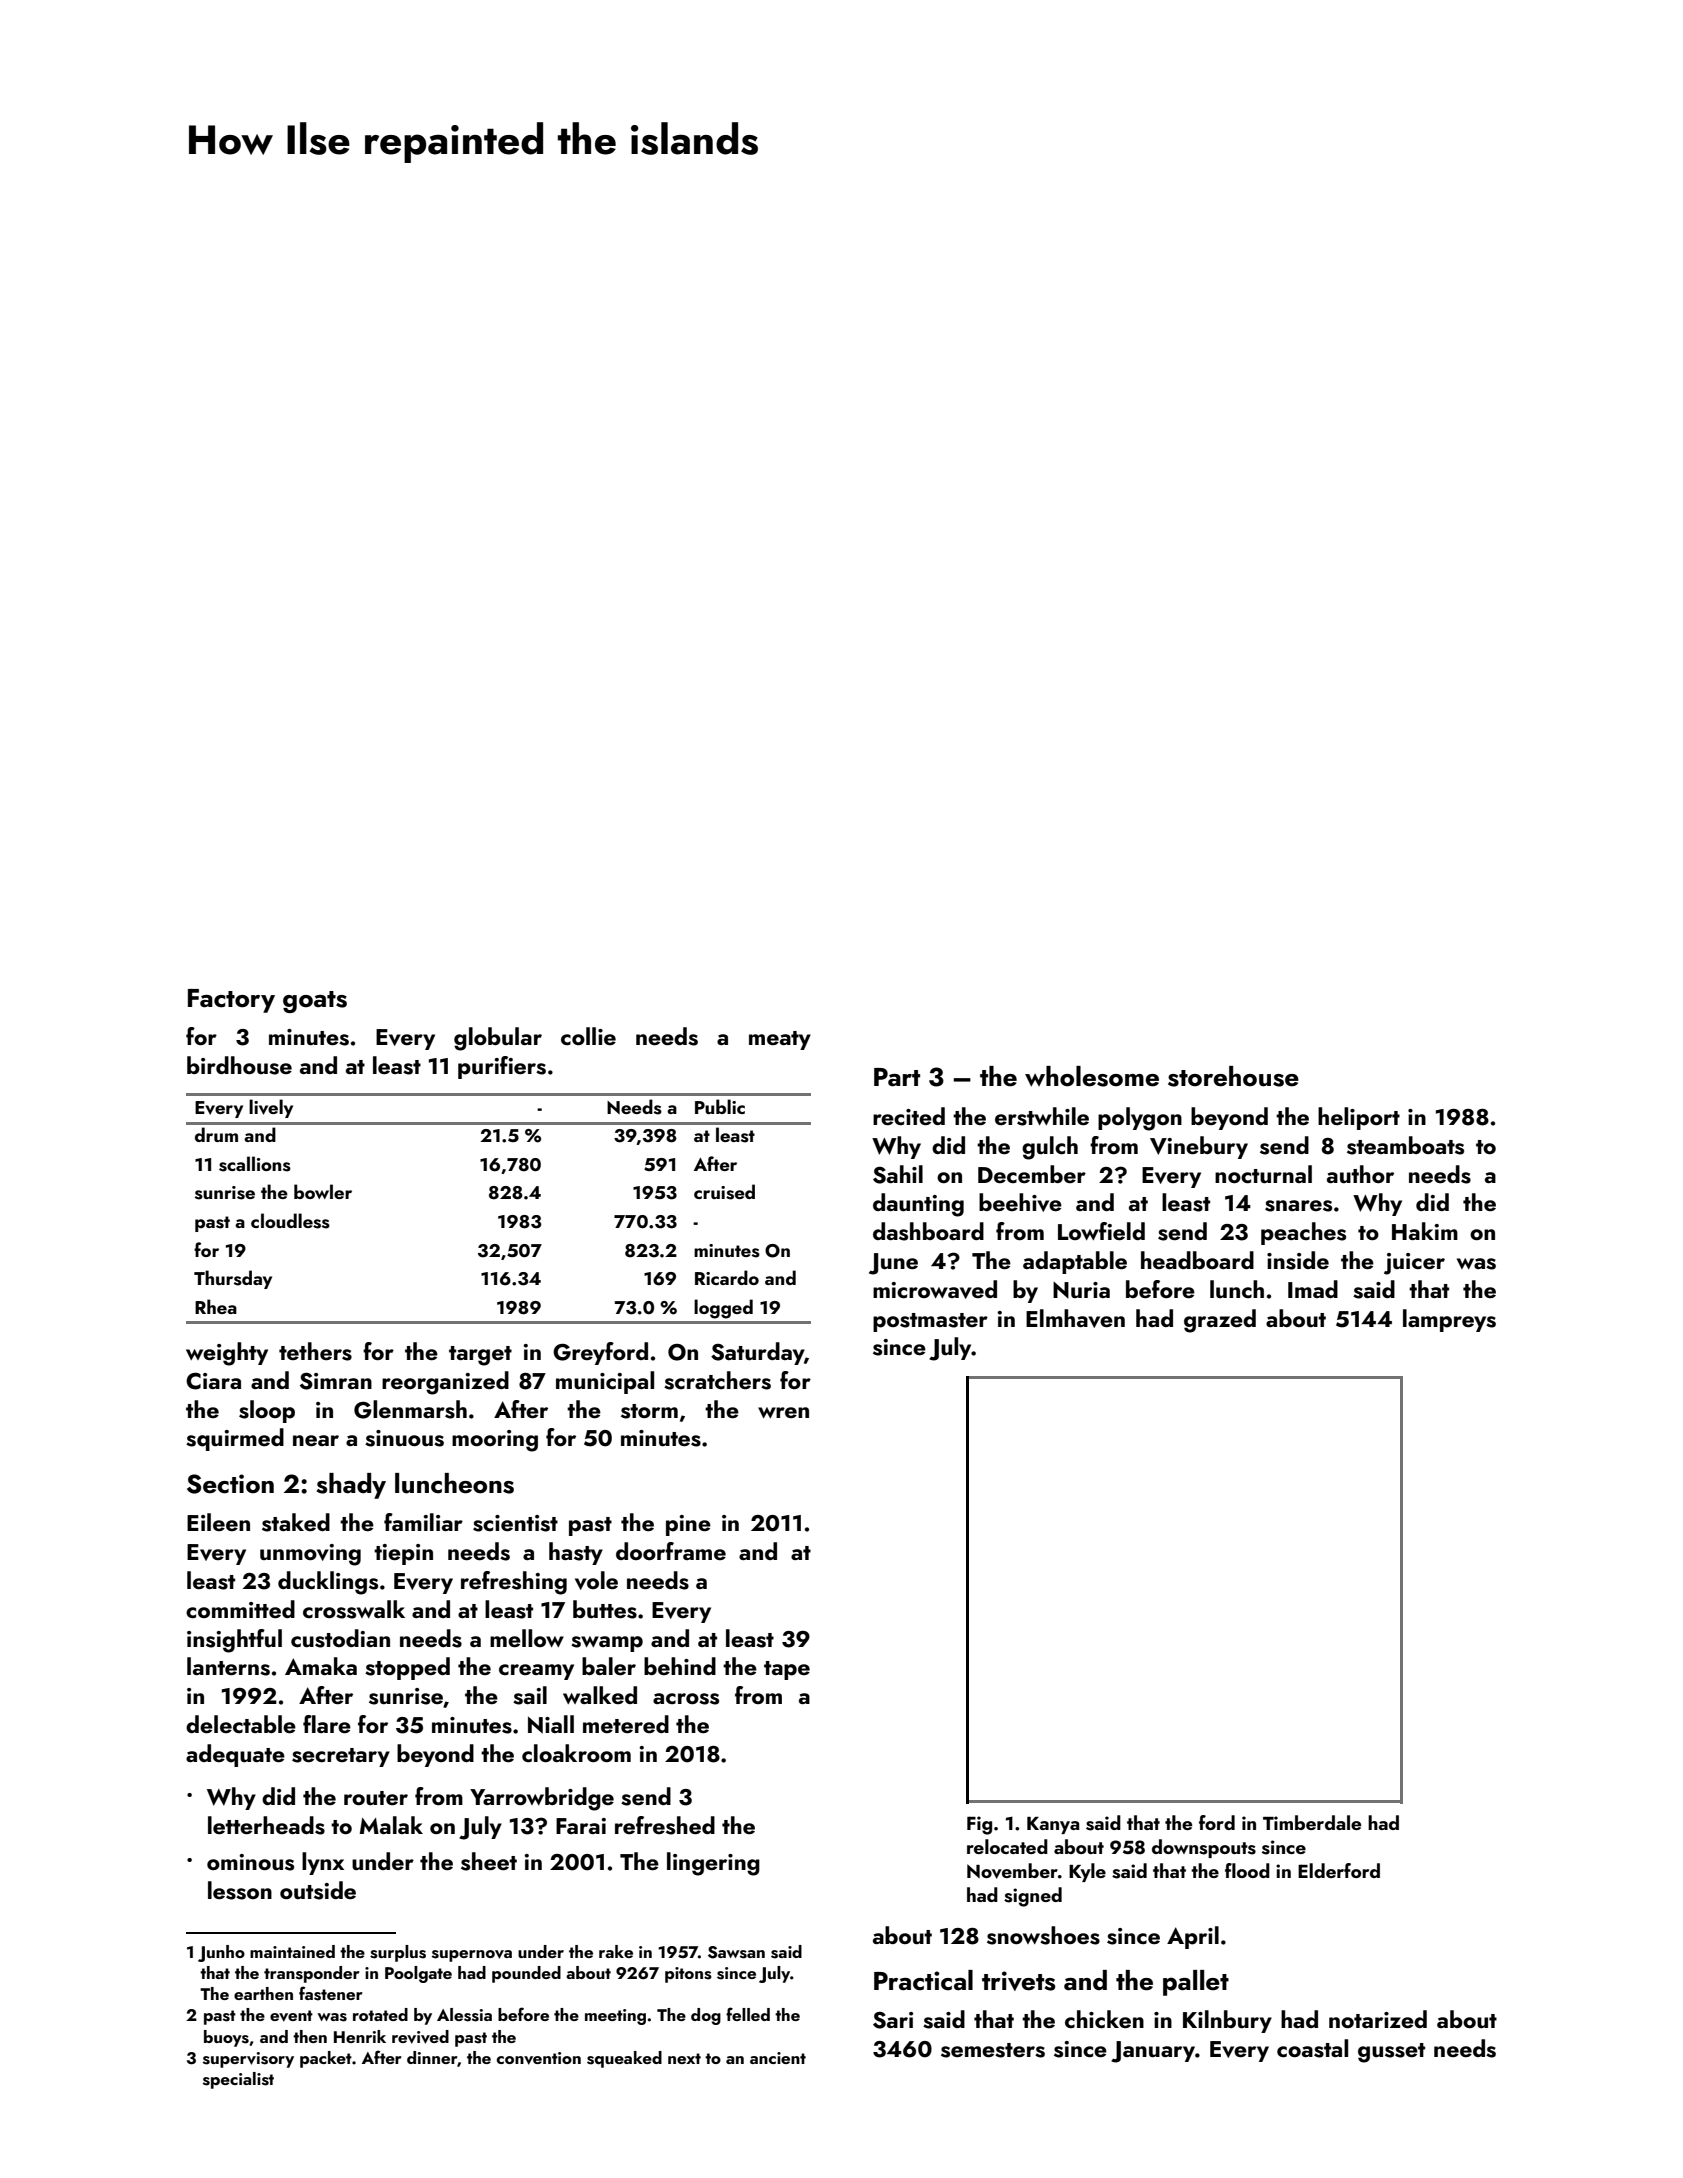  Describe the element at coordinates (1204, 1848) in the image. I see `downspouts` at that location.
